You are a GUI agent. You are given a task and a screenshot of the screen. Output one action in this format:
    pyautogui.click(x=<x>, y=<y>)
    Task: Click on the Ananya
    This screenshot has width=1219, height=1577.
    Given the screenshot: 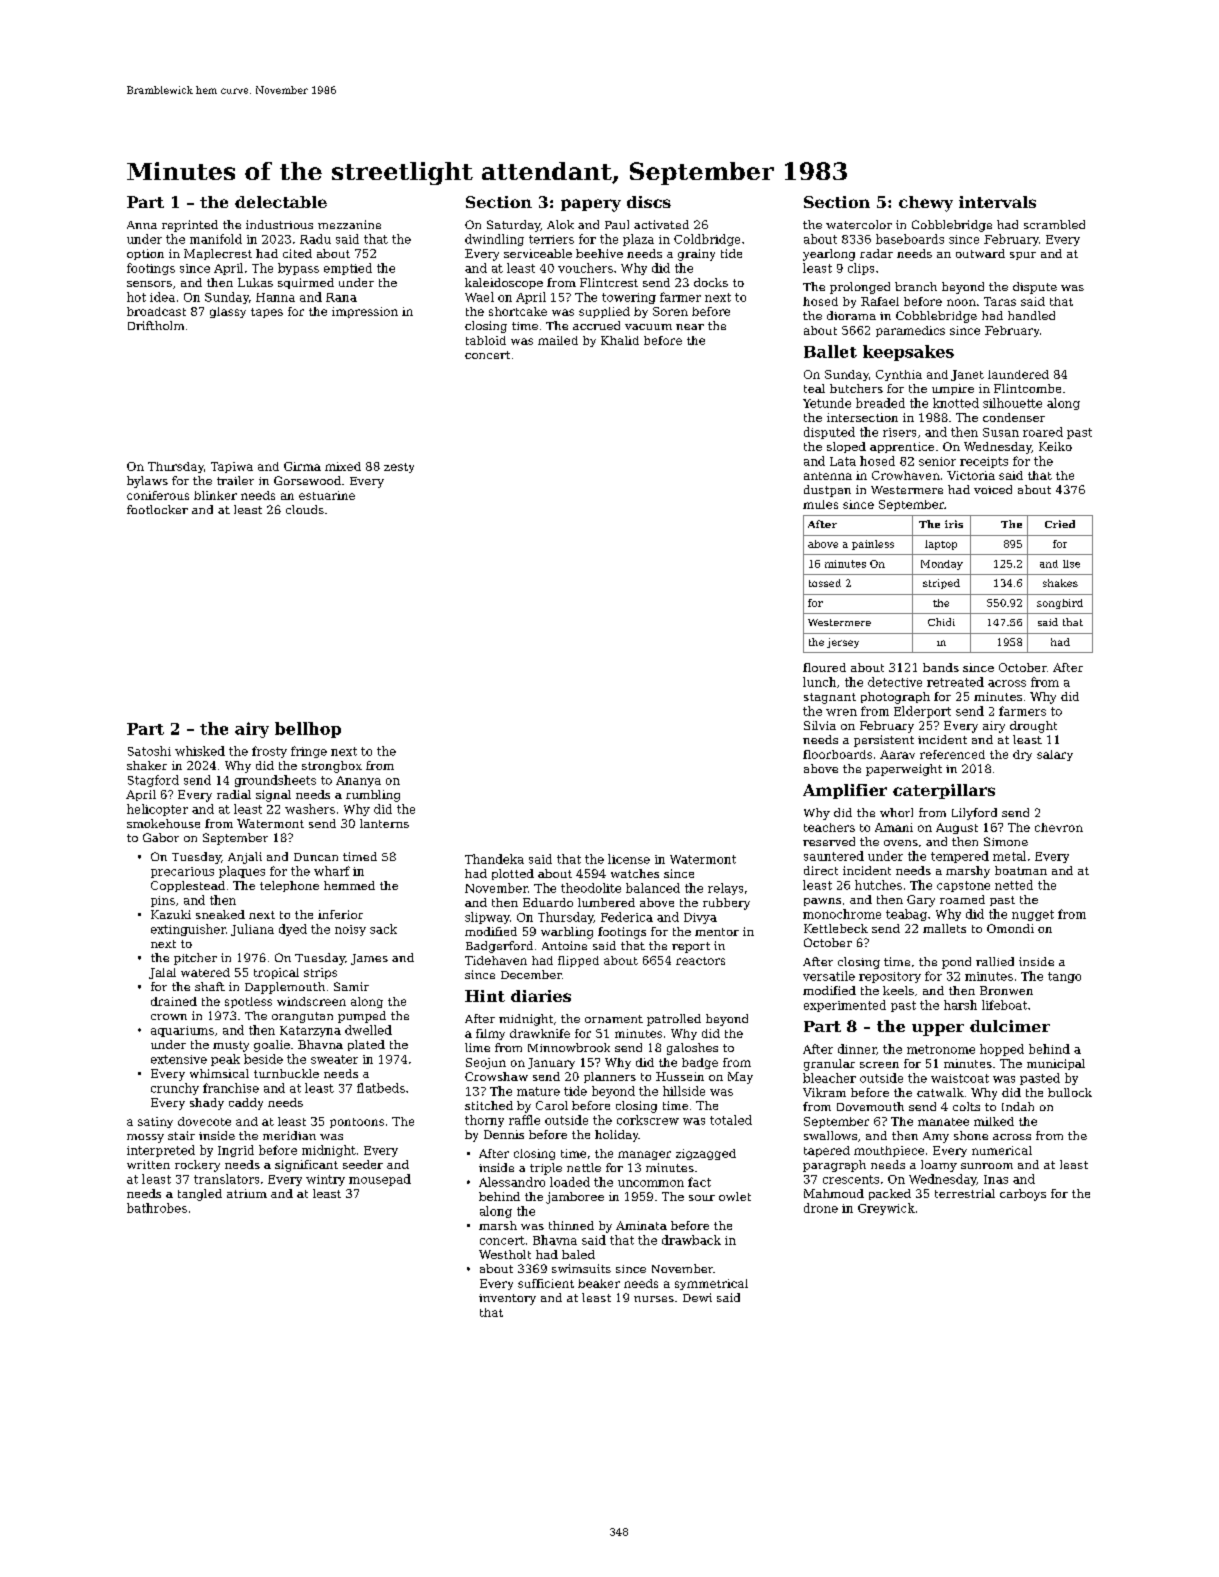 What is the action you would take?
    pyautogui.click(x=358, y=781)
